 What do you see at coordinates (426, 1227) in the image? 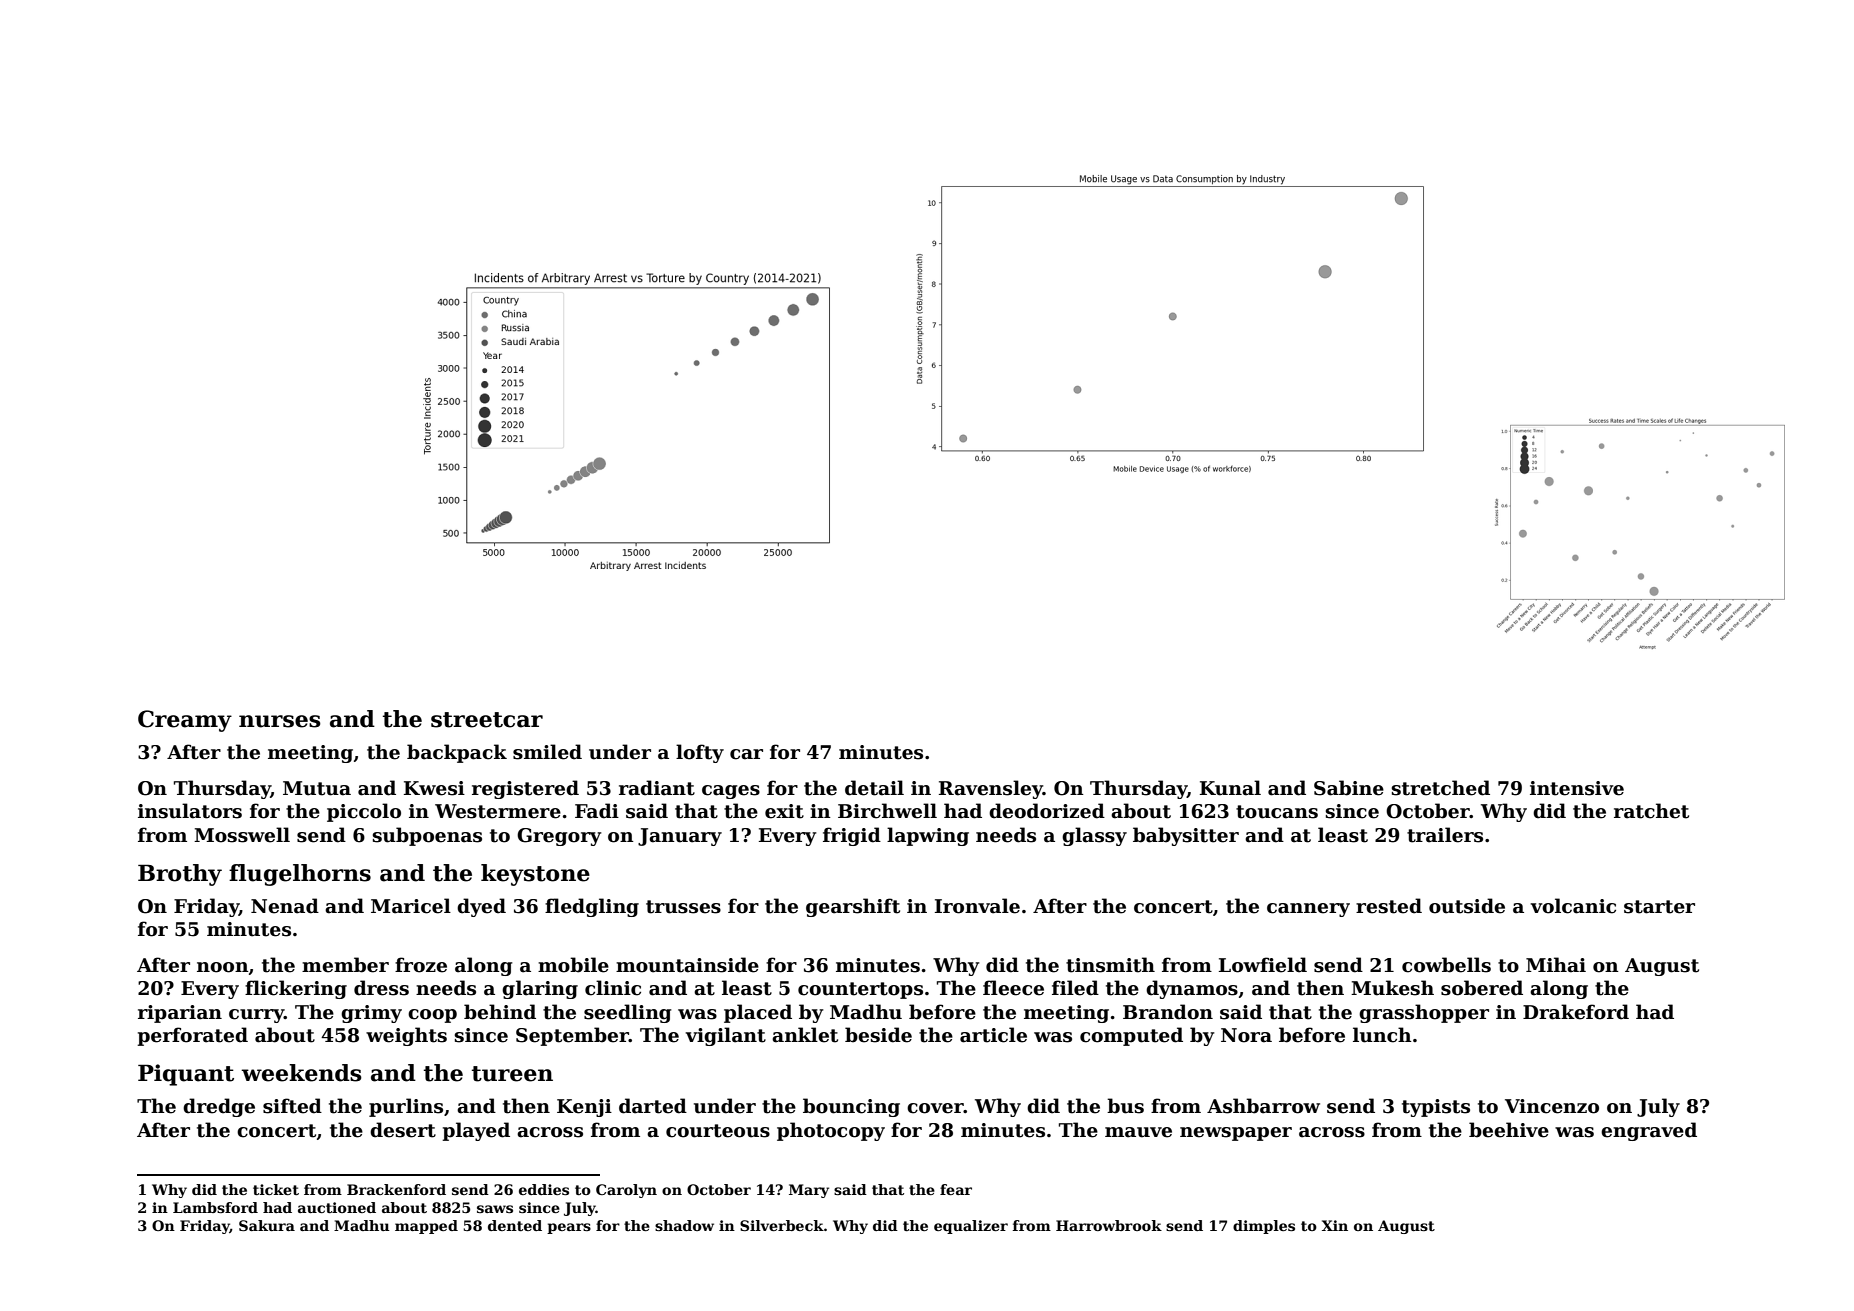
I see `mapped` at bounding box center [426, 1227].
